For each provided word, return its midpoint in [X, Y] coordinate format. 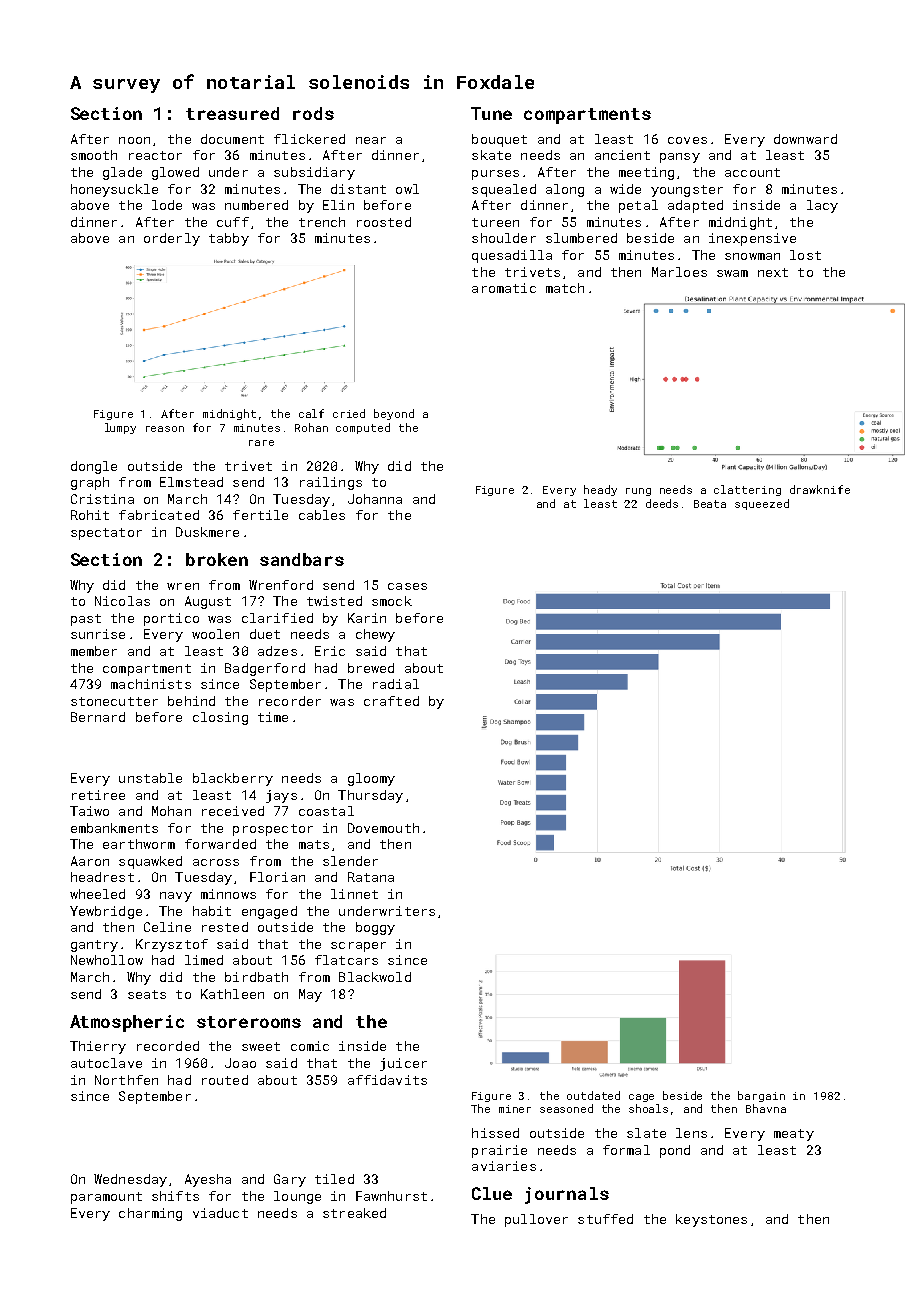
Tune [491, 113]
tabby [229, 239]
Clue [492, 1193]
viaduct [220, 1213]
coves [687, 140]
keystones [711, 1220]
